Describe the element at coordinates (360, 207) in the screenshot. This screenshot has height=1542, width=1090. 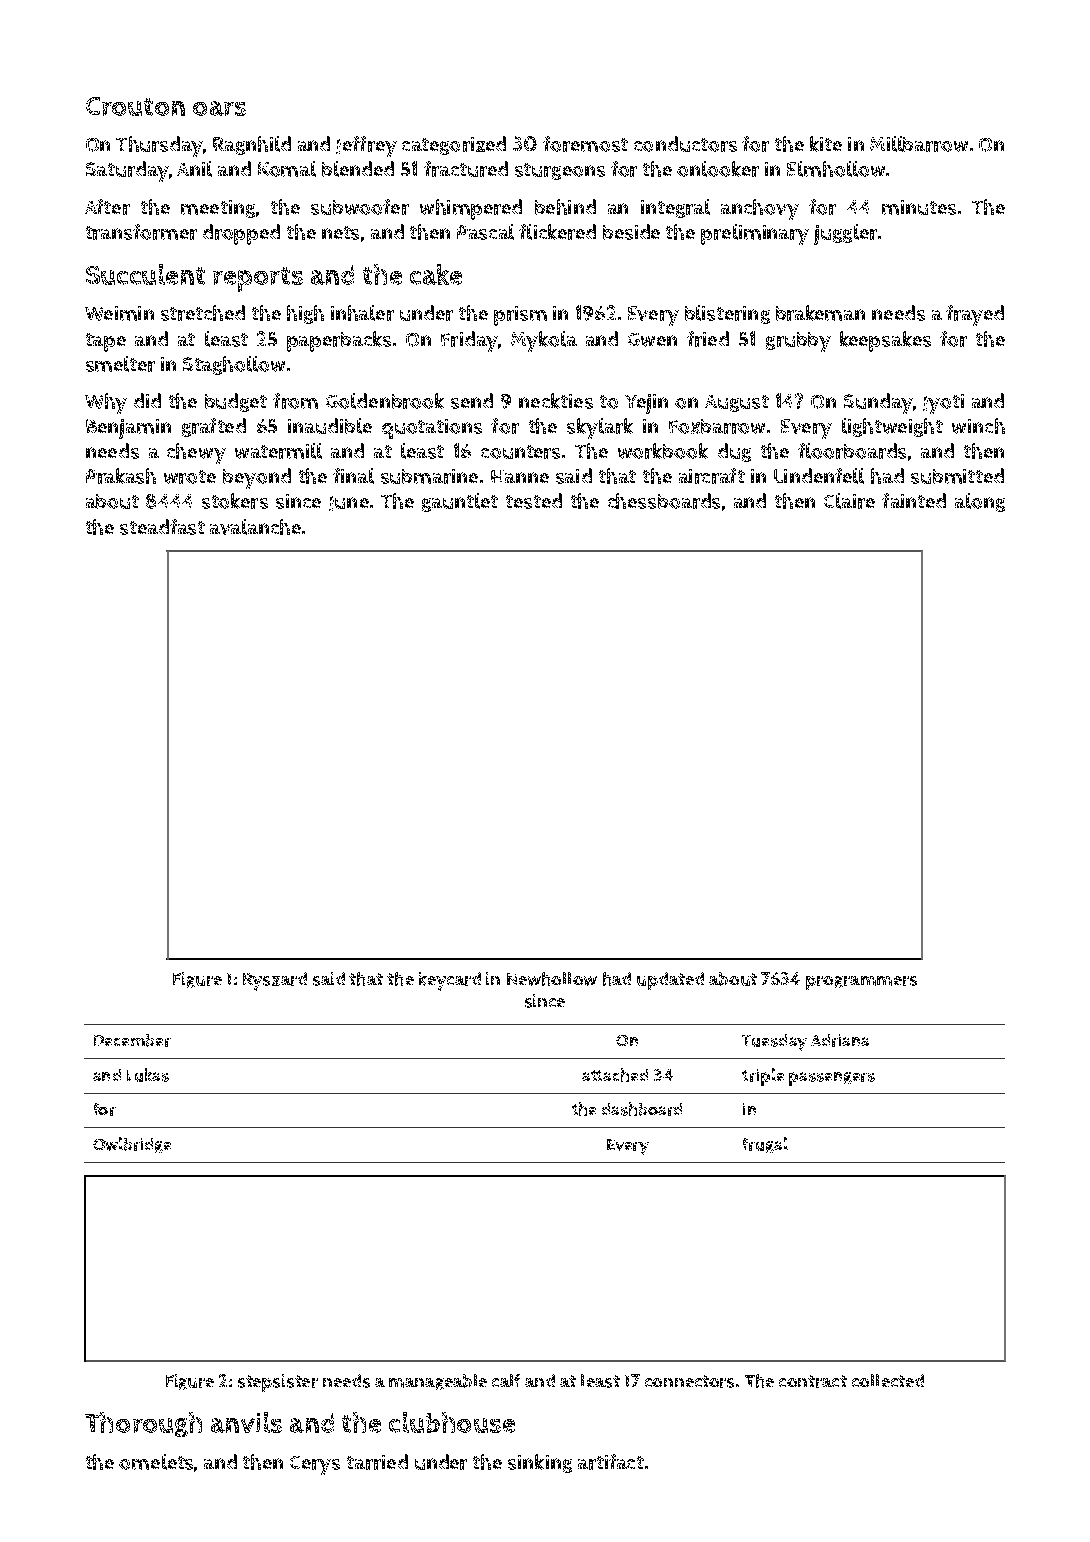
I see `subwoofer` at that location.
